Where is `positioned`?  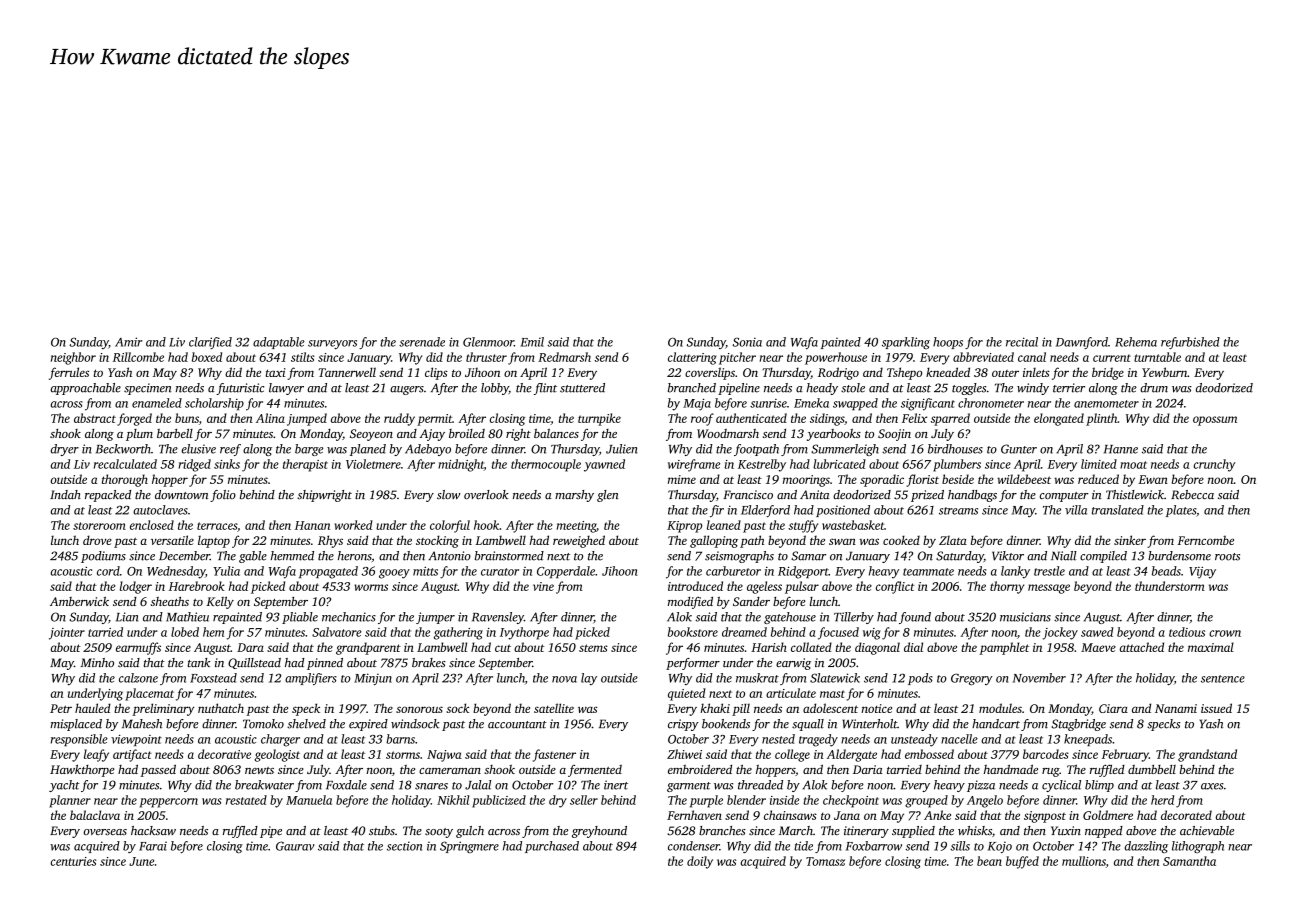
positioned is located at coordinates (843, 511).
